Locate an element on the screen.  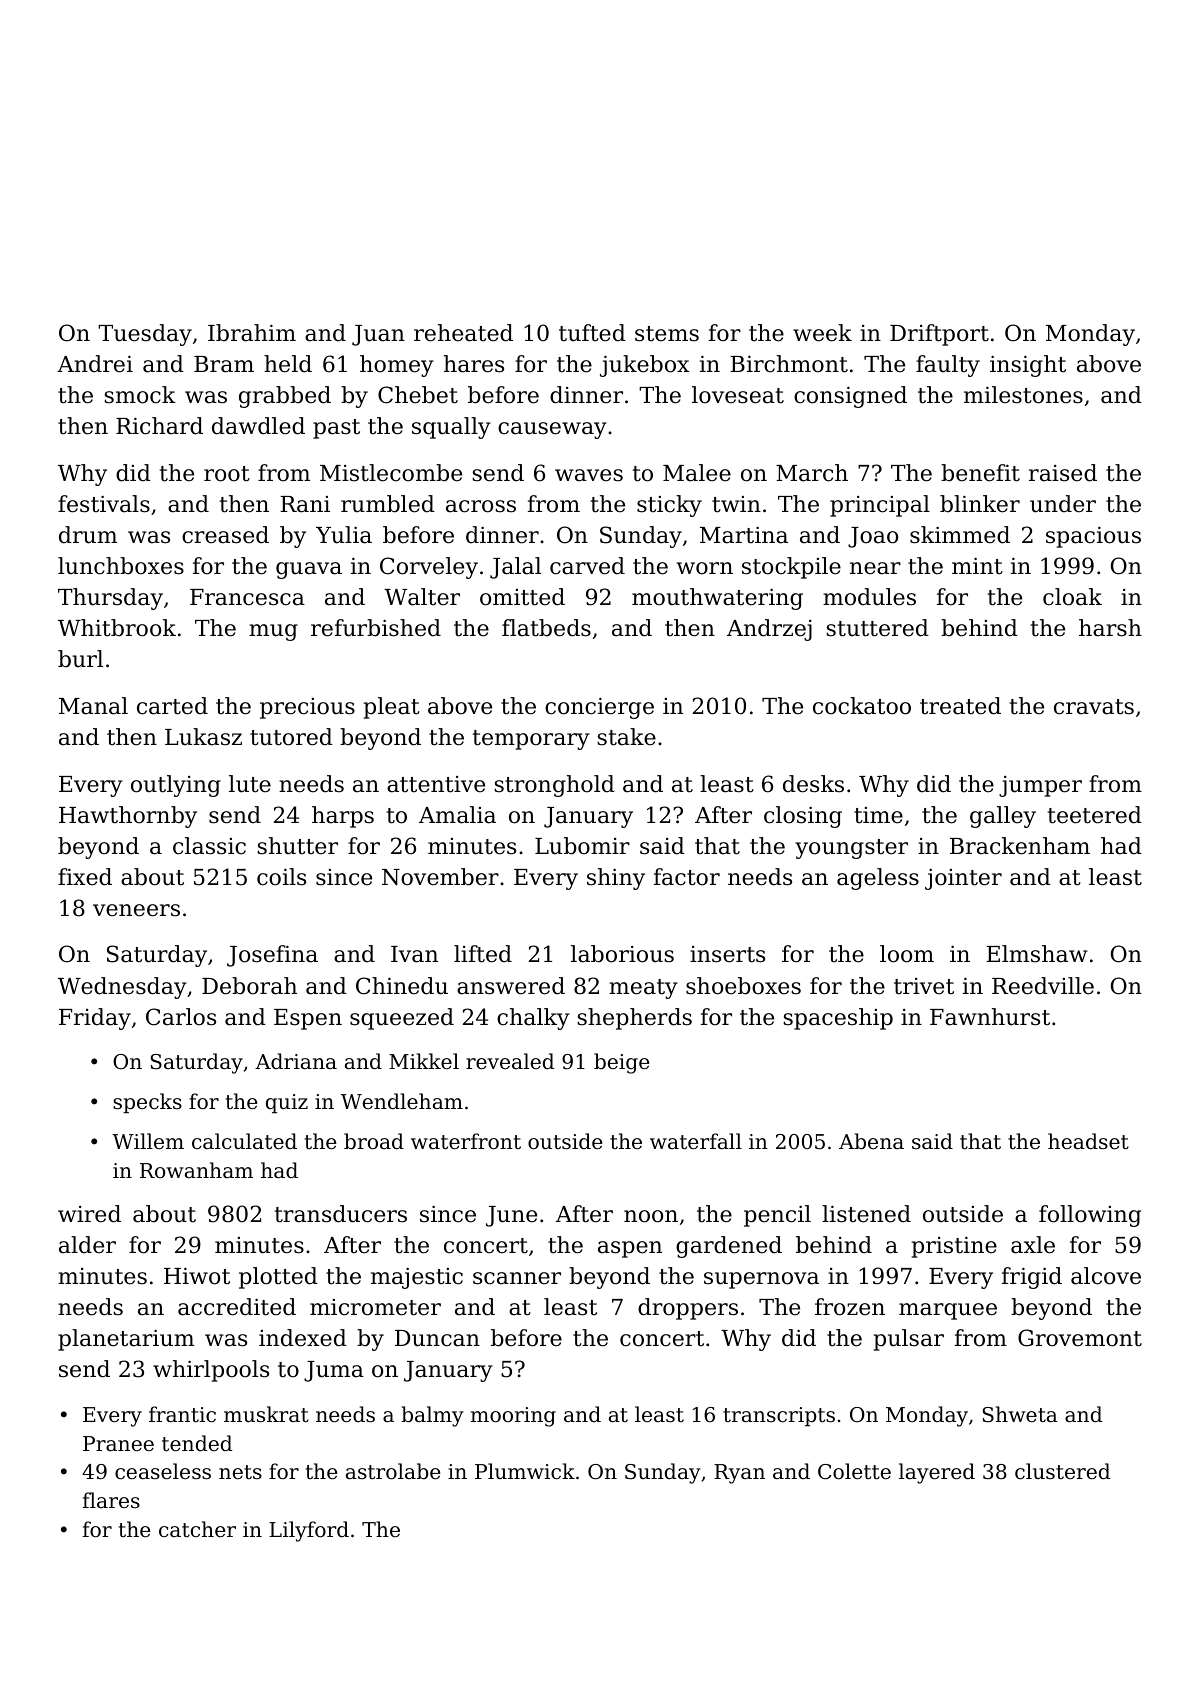
stems is located at coordinates (667, 334).
